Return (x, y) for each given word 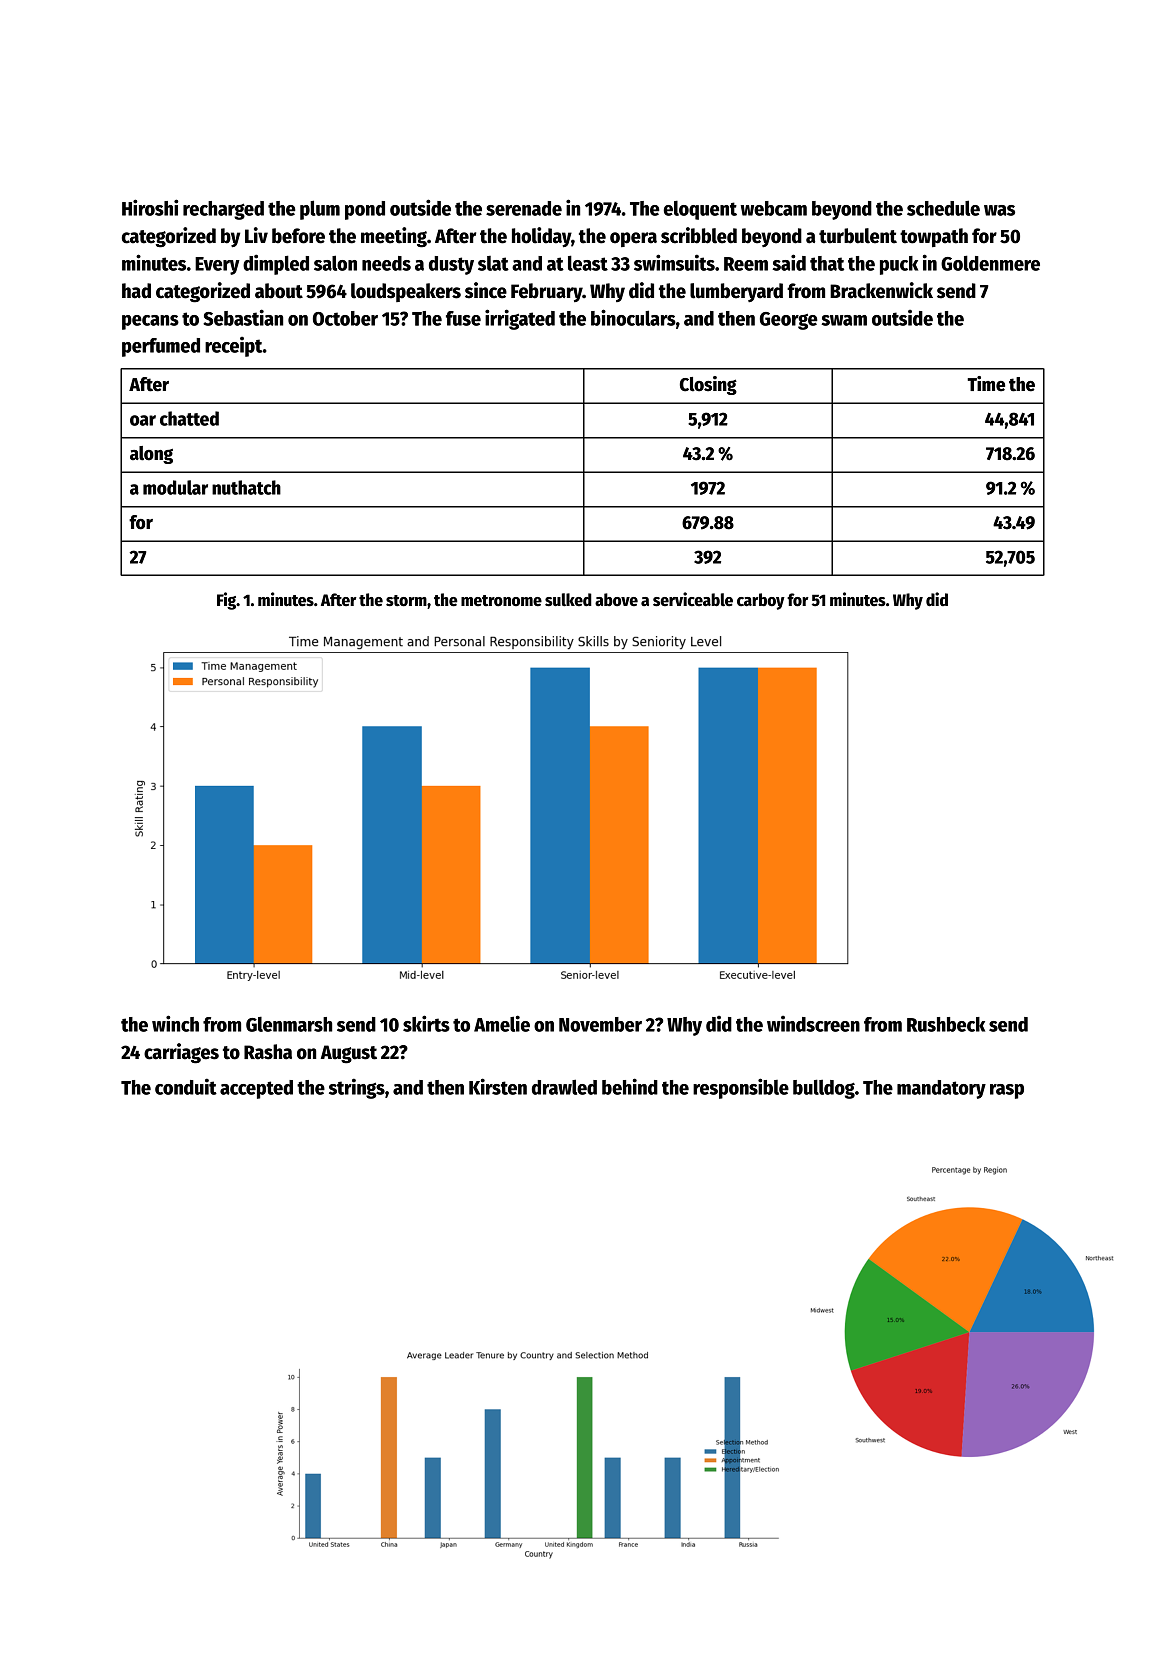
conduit (186, 1086)
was (999, 210)
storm (406, 601)
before (298, 236)
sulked (568, 600)
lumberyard (736, 292)
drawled (564, 1087)
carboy (761, 601)
